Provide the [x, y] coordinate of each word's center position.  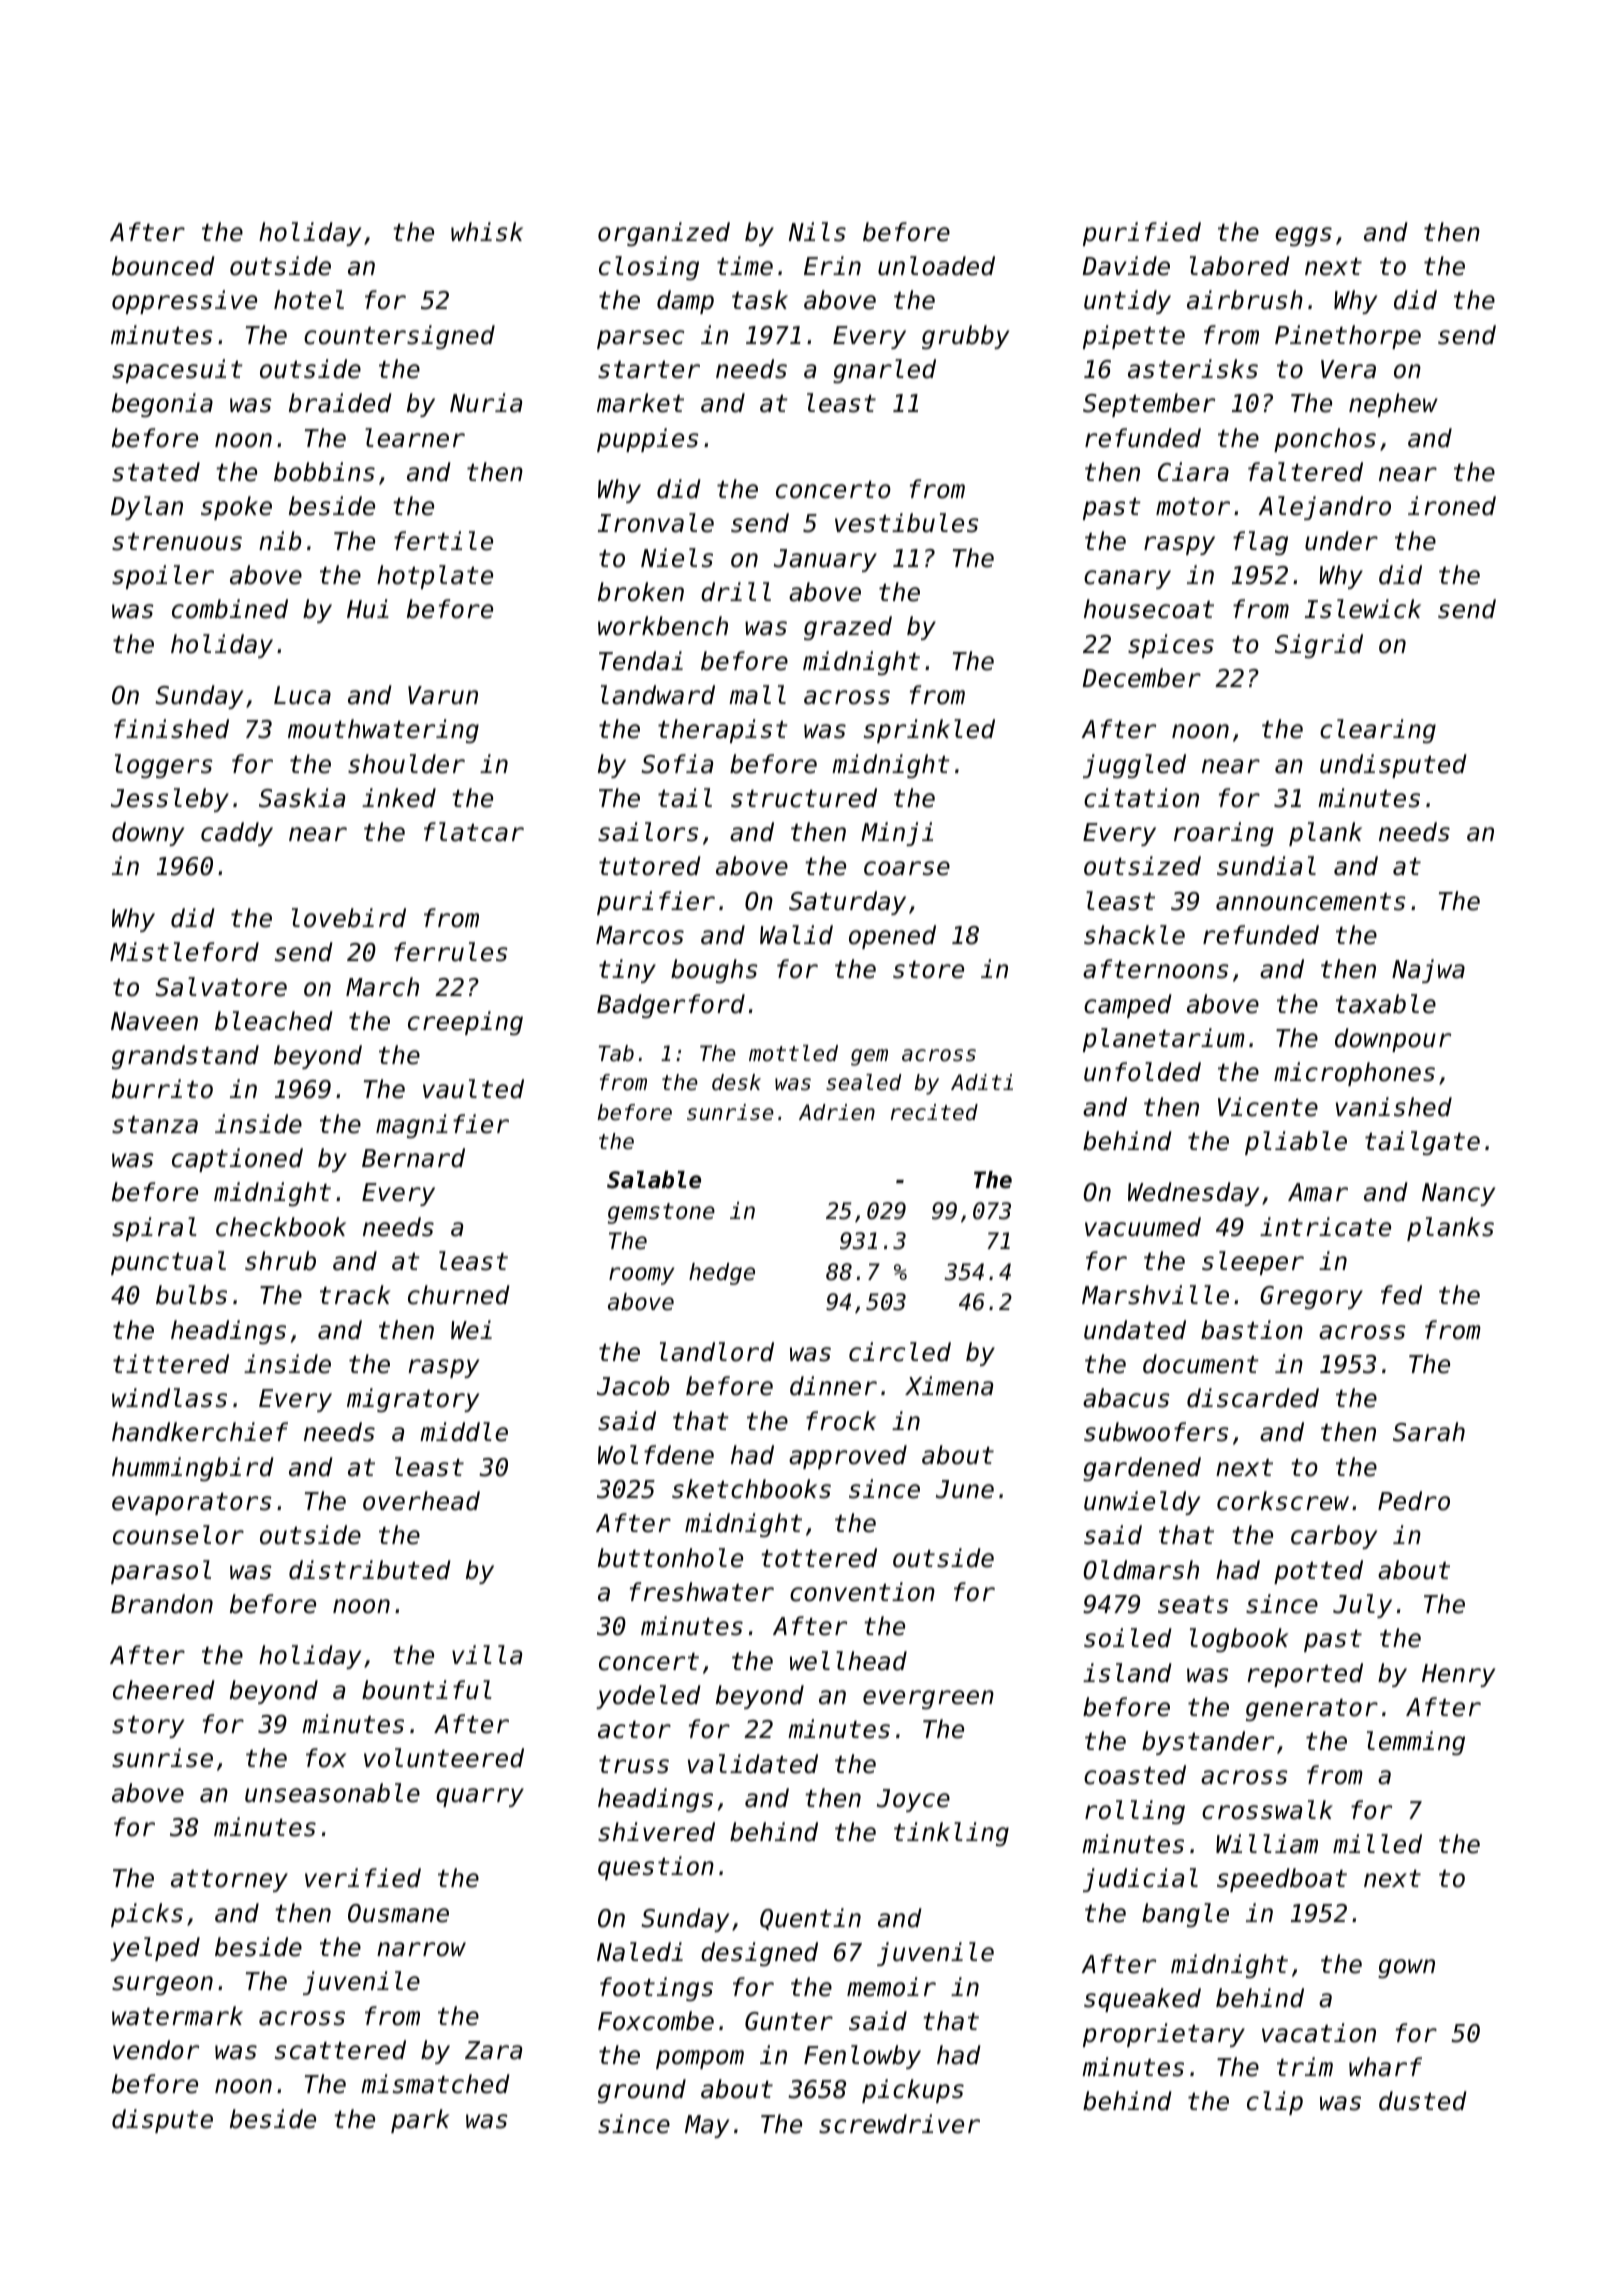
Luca [302, 695]
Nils [817, 232]
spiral [154, 1229]
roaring [1224, 834]
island [1127, 1673]
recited [934, 1112]
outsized [1142, 866]
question [656, 1868]
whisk [487, 232]
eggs [1303, 236]
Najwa [1428, 971]
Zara [493, 2050]
